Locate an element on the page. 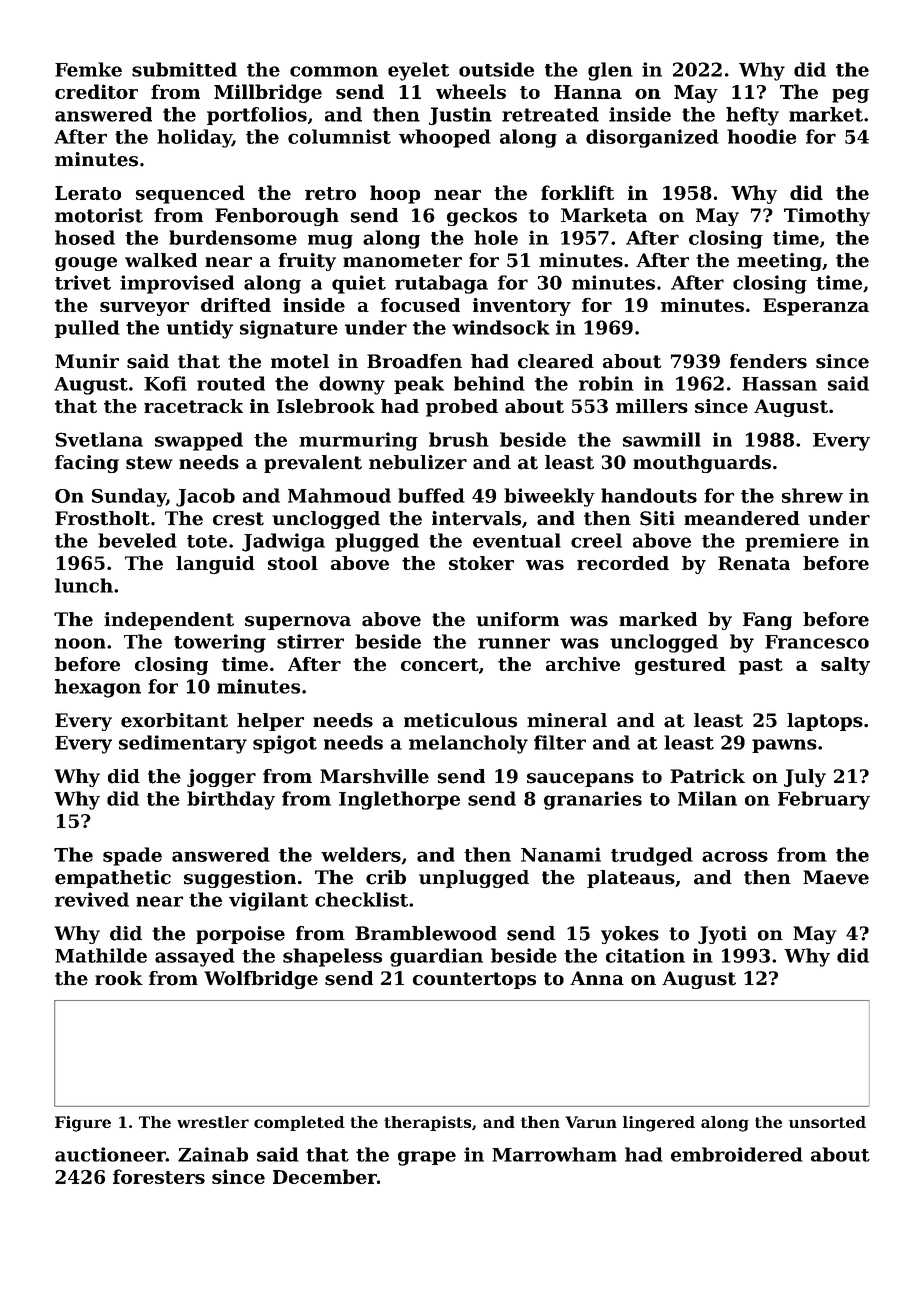 The height and width of the document is (1314, 924). improvised is located at coordinates (177, 284).
